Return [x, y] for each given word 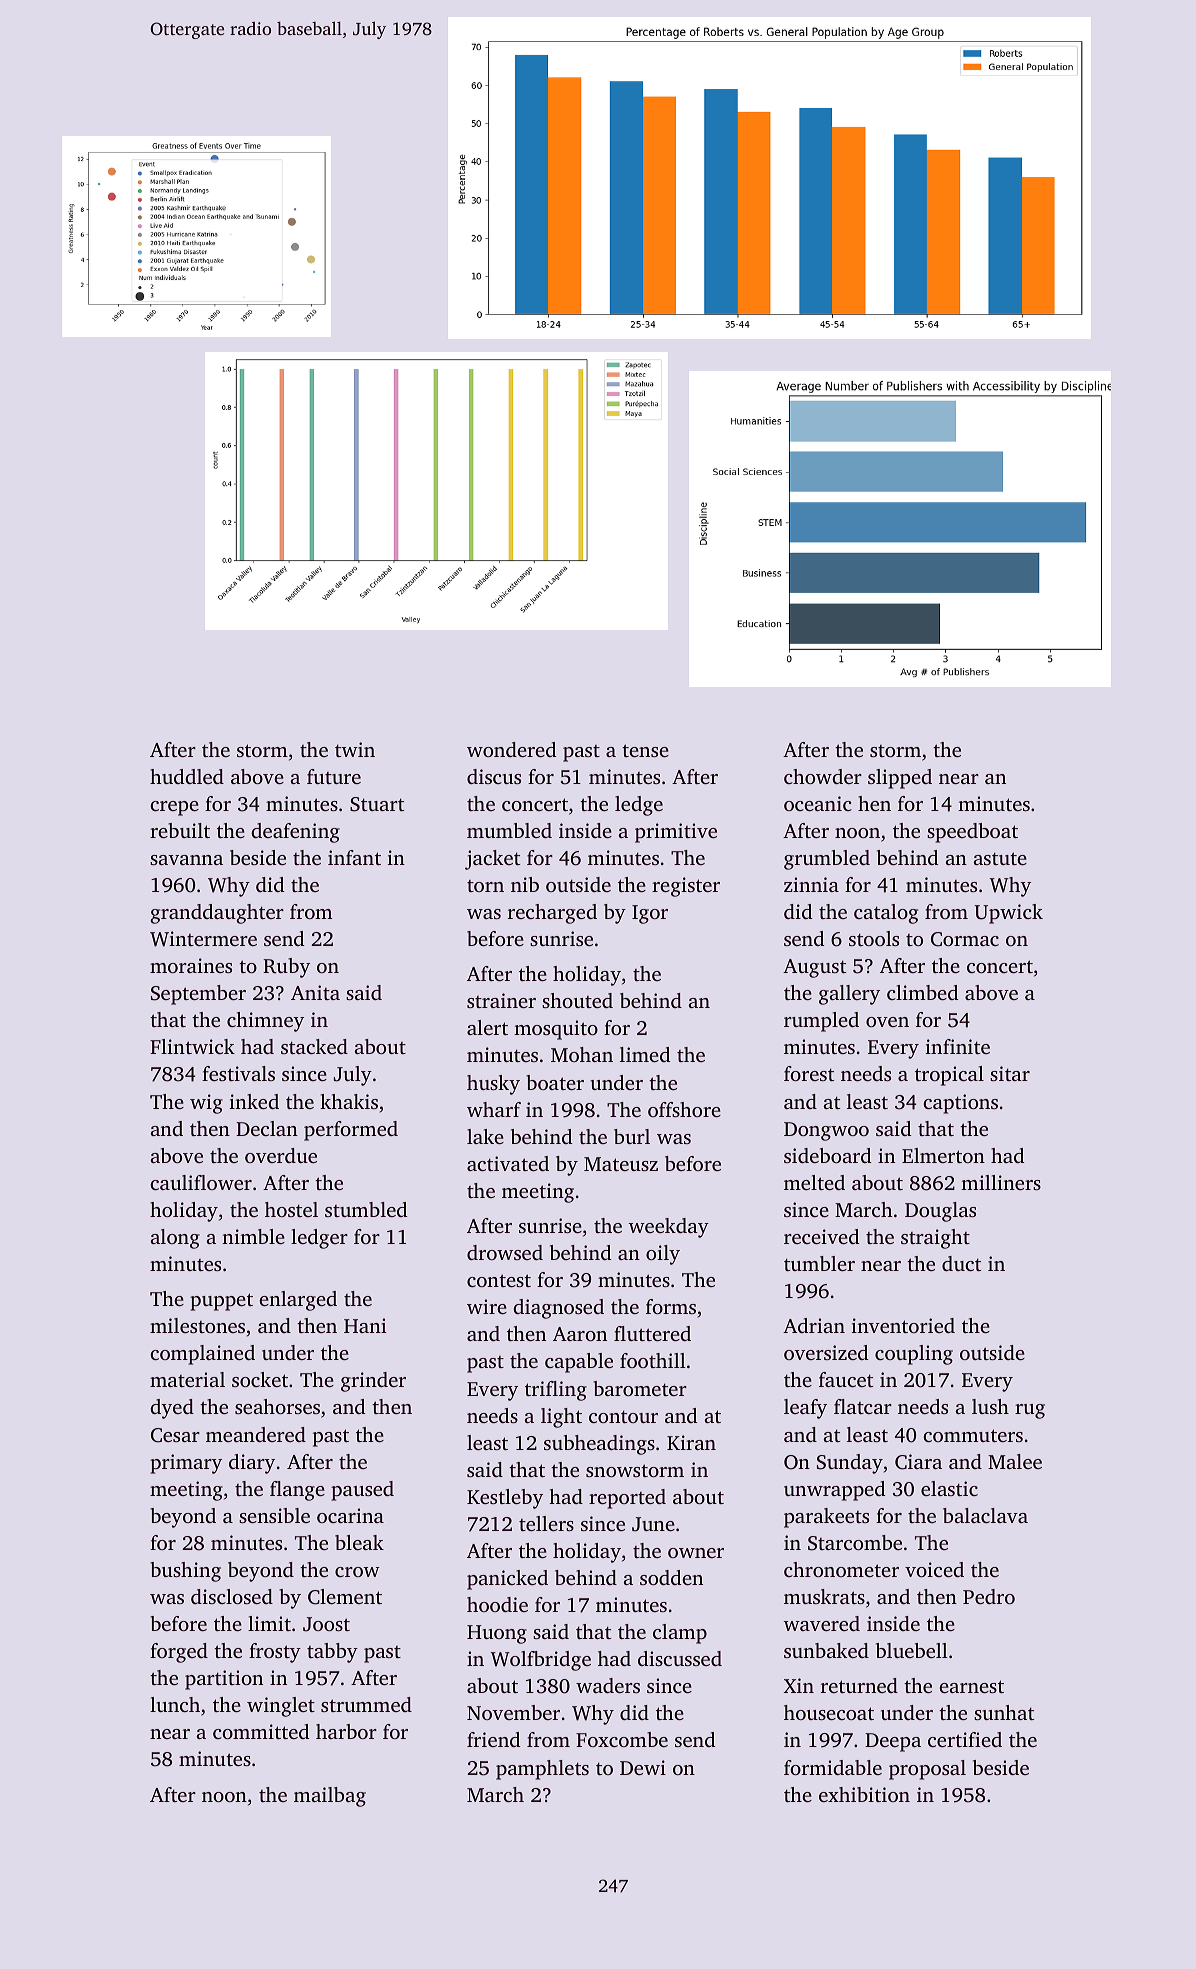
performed [351, 1131]
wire [487, 1306]
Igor [650, 914]
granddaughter [217, 914]
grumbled [827, 860]
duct [961, 1263]
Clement [345, 1597]
